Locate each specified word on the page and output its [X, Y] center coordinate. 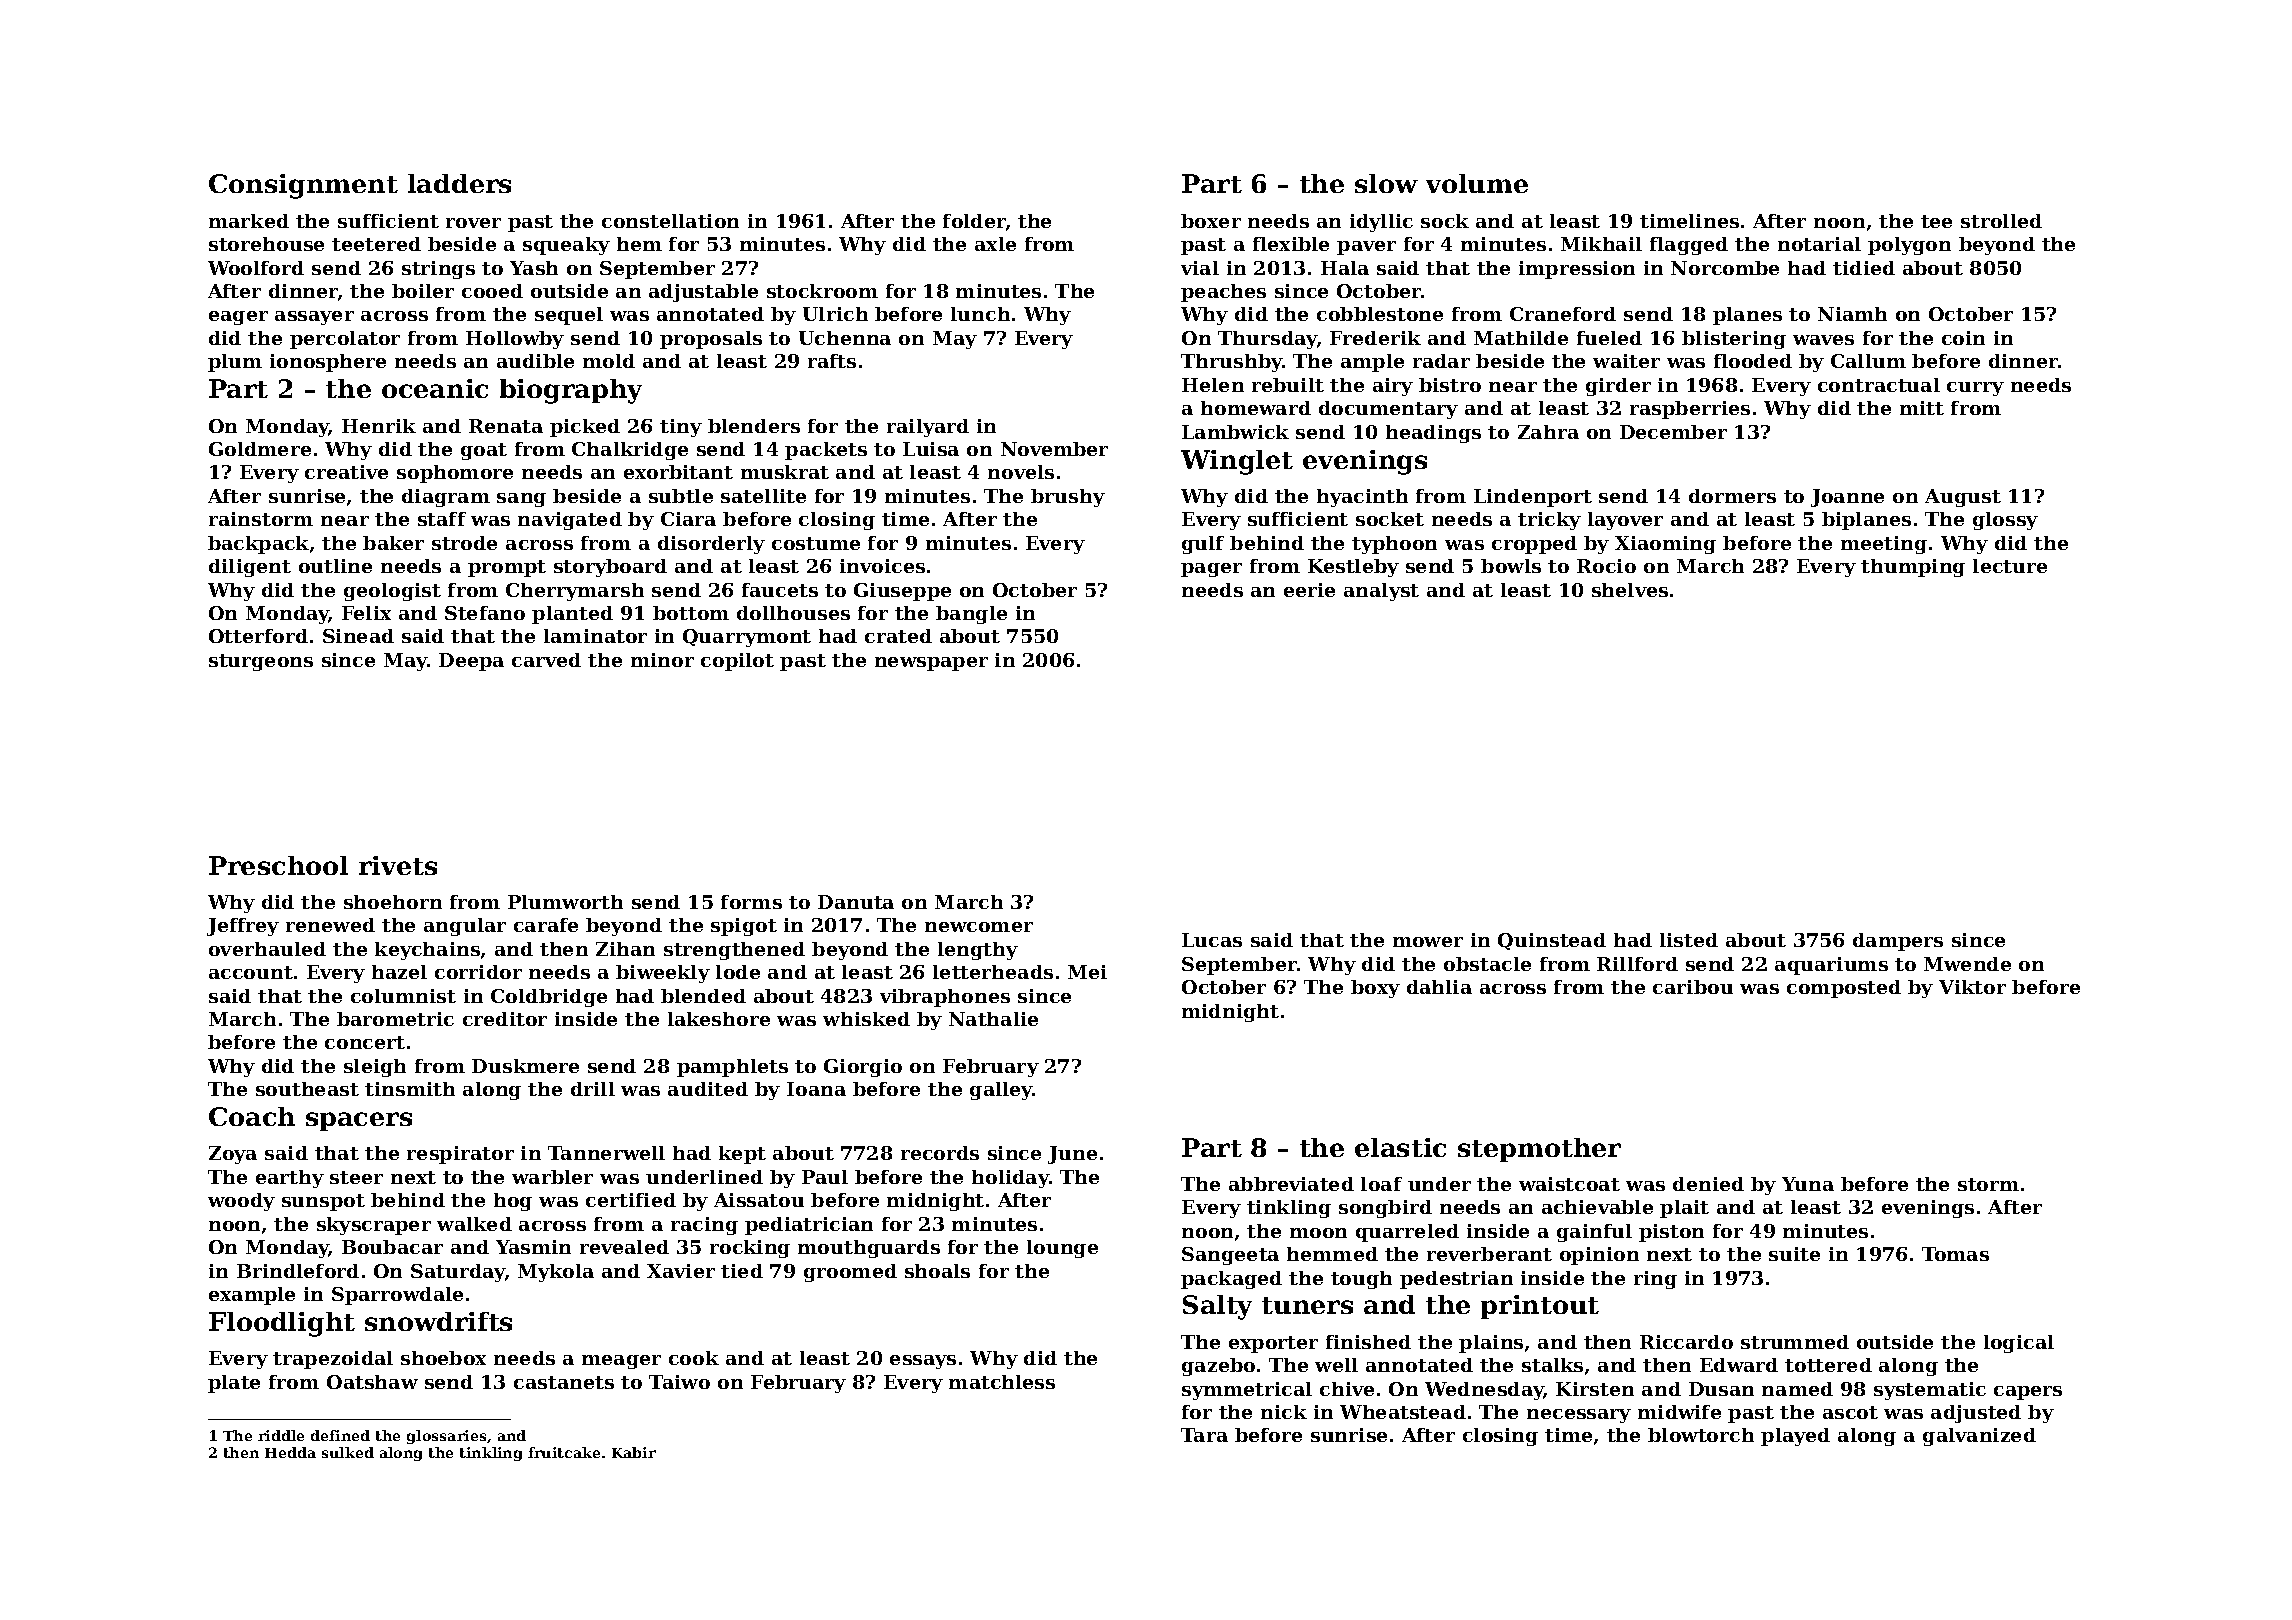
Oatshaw [372, 1382]
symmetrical [1247, 1391]
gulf [1203, 545]
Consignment [303, 186]
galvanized [1979, 1437]
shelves [1630, 590]
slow [1386, 183]
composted [1844, 989]
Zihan [625, 949]
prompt [507, 568]
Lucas [1212, 940]
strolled [2001, 221]
